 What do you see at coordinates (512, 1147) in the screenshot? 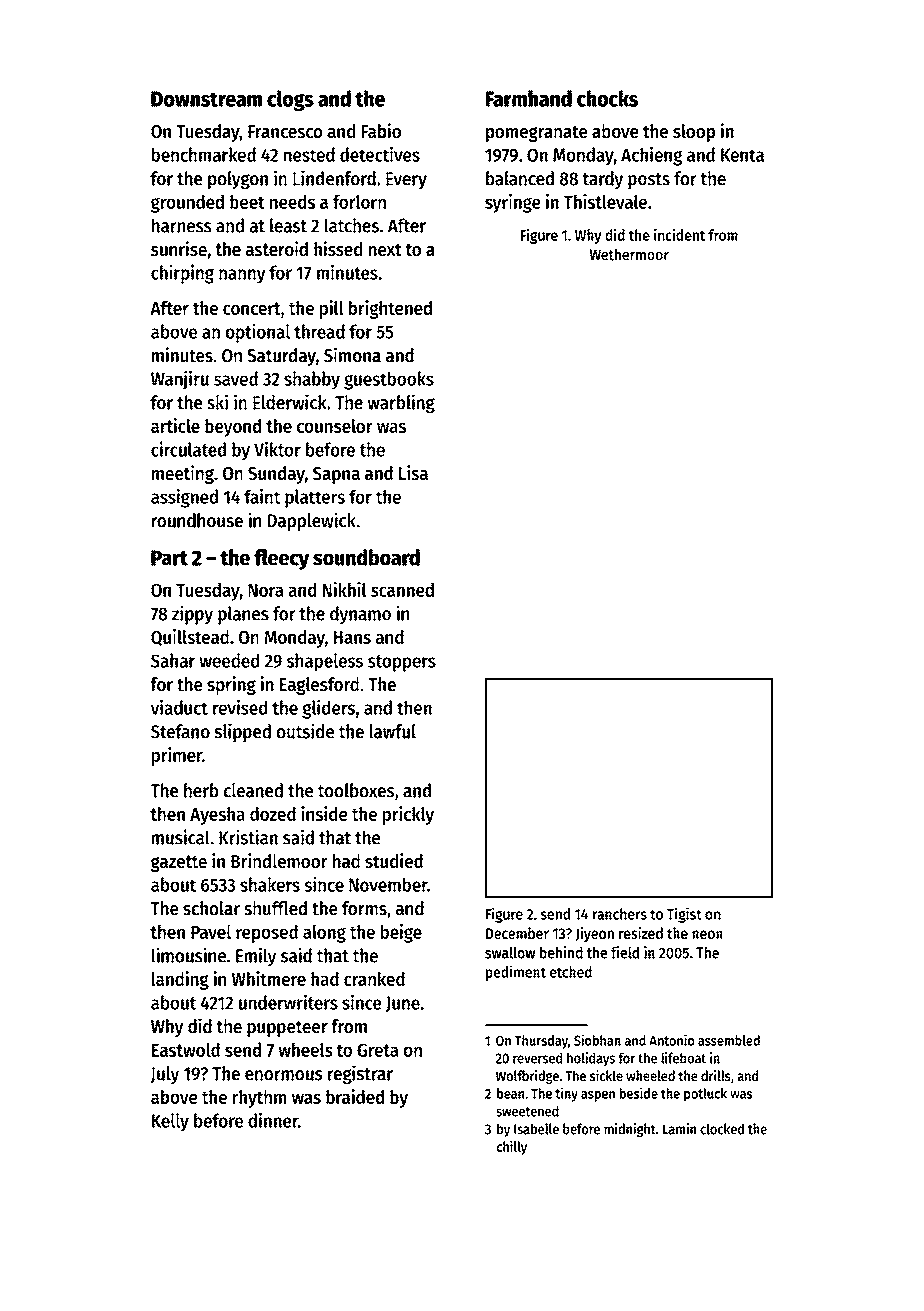
I see `chilly` at bounding box center [512, 1147].
